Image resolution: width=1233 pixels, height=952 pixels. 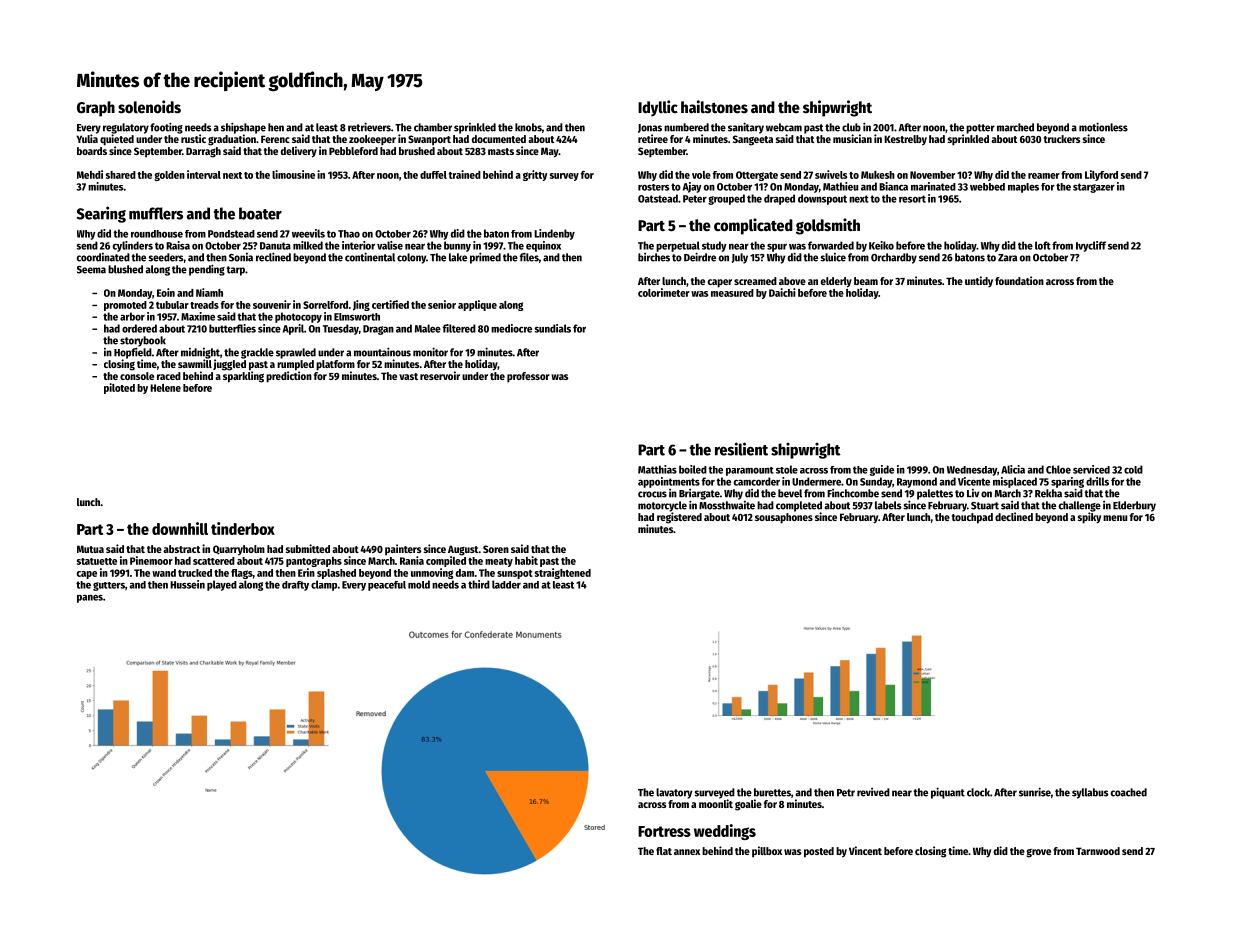 What do you see at coordinates (679, 518) in the screenshot?
I see `registered` at bounding box center [679, 518].
